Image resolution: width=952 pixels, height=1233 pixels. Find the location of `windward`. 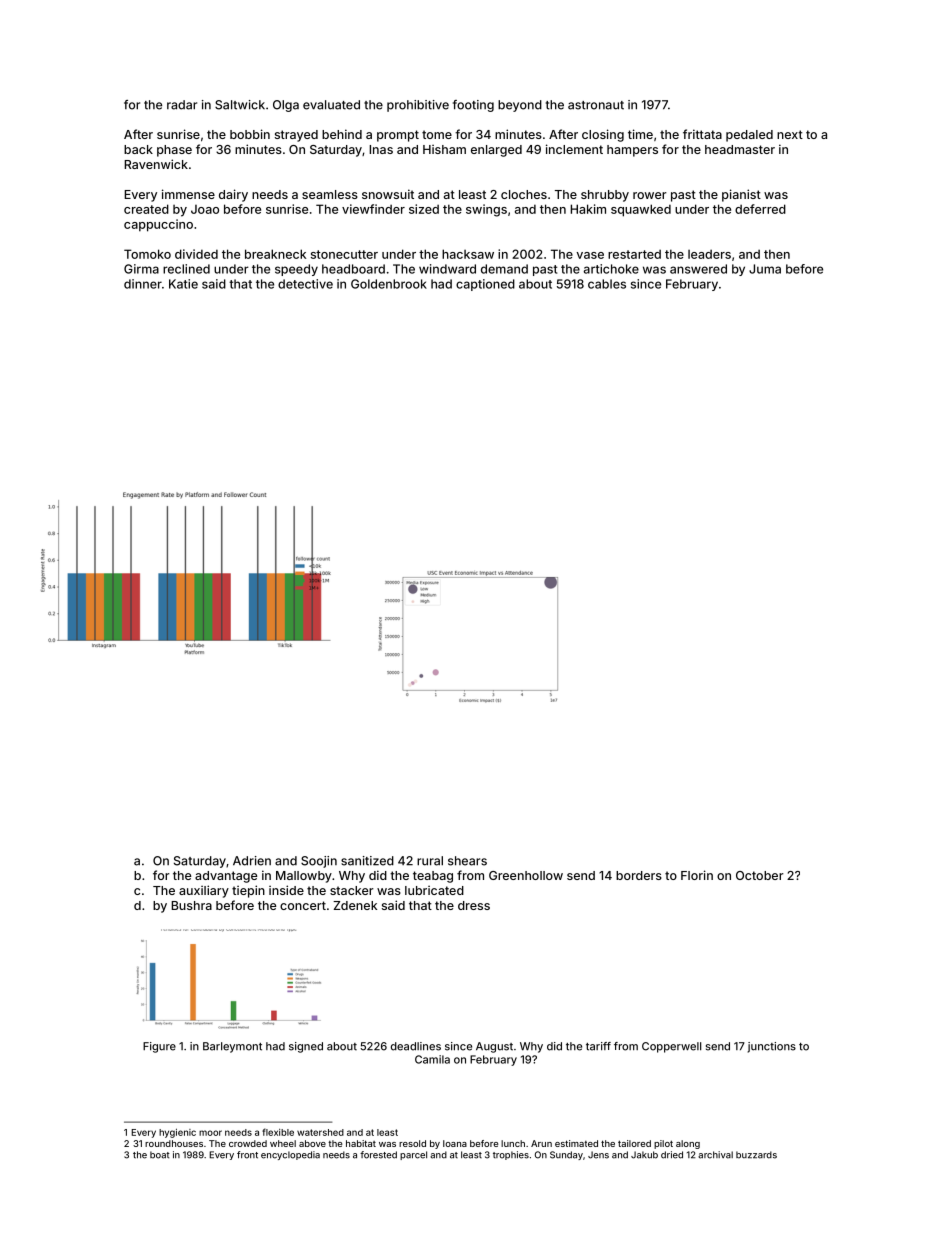

windward is located at coordinates (447, 269).
